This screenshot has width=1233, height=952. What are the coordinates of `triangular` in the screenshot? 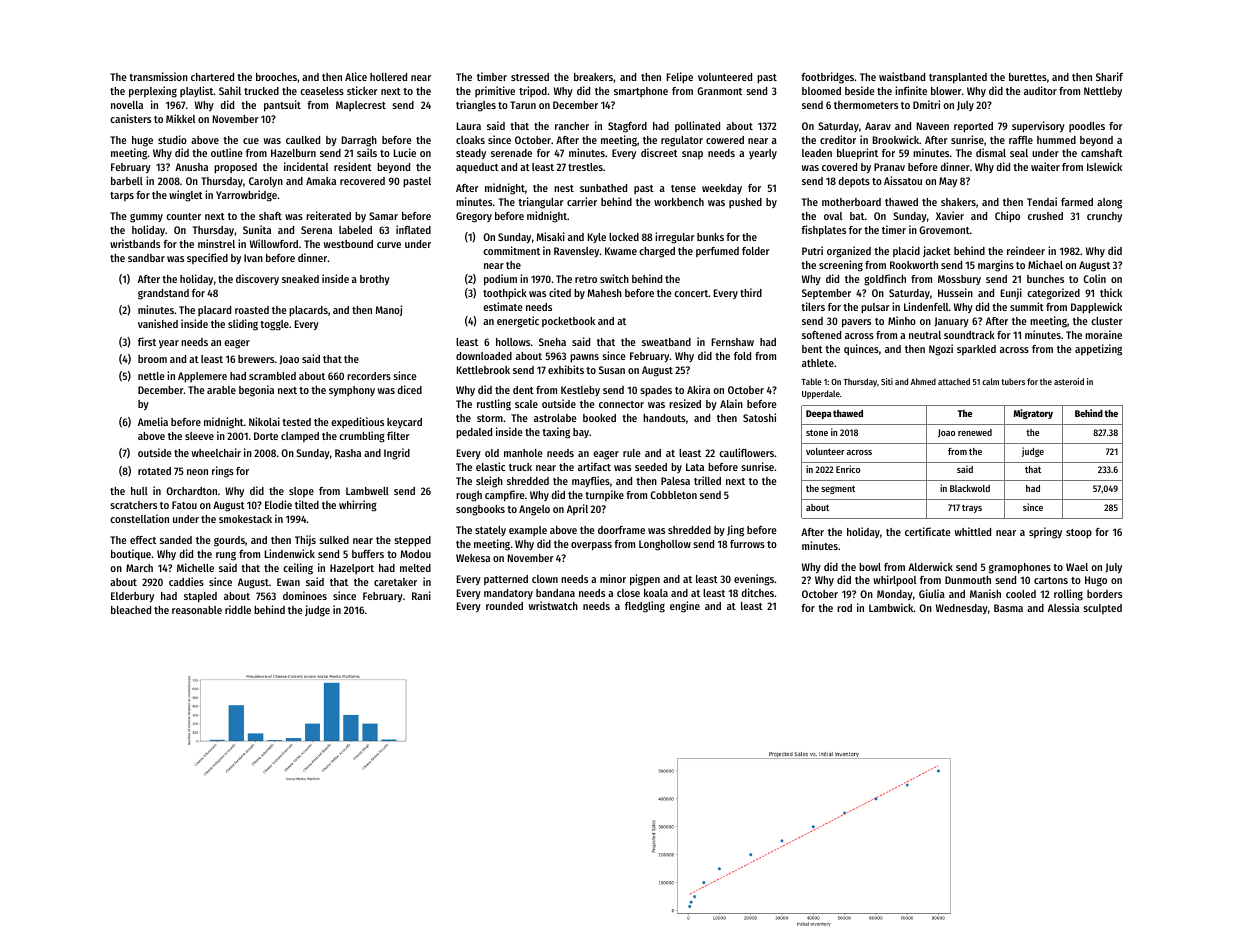 It's located at (541, 203).
